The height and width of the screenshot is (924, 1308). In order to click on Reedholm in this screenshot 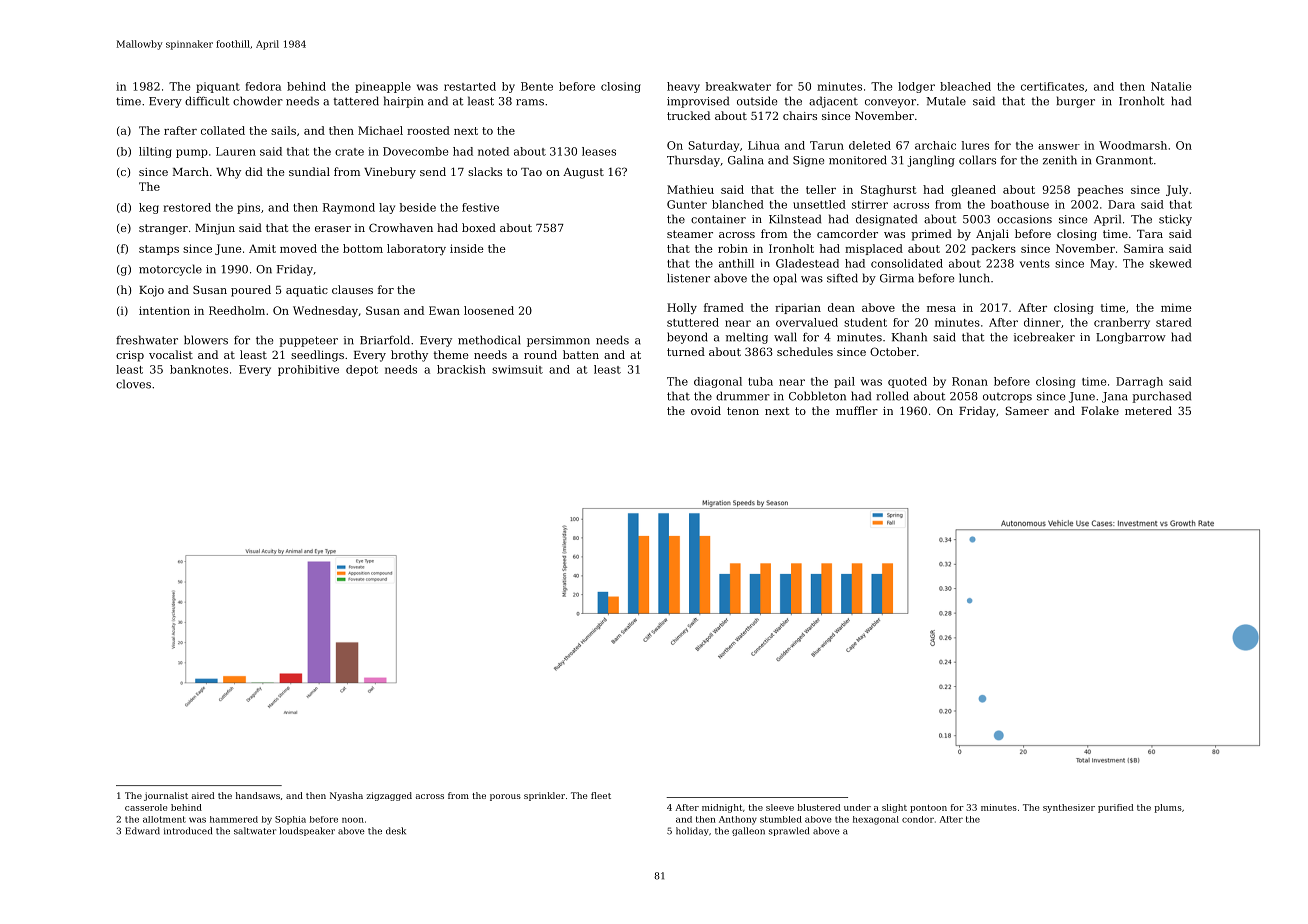, I will do `click(237, 310)`.
